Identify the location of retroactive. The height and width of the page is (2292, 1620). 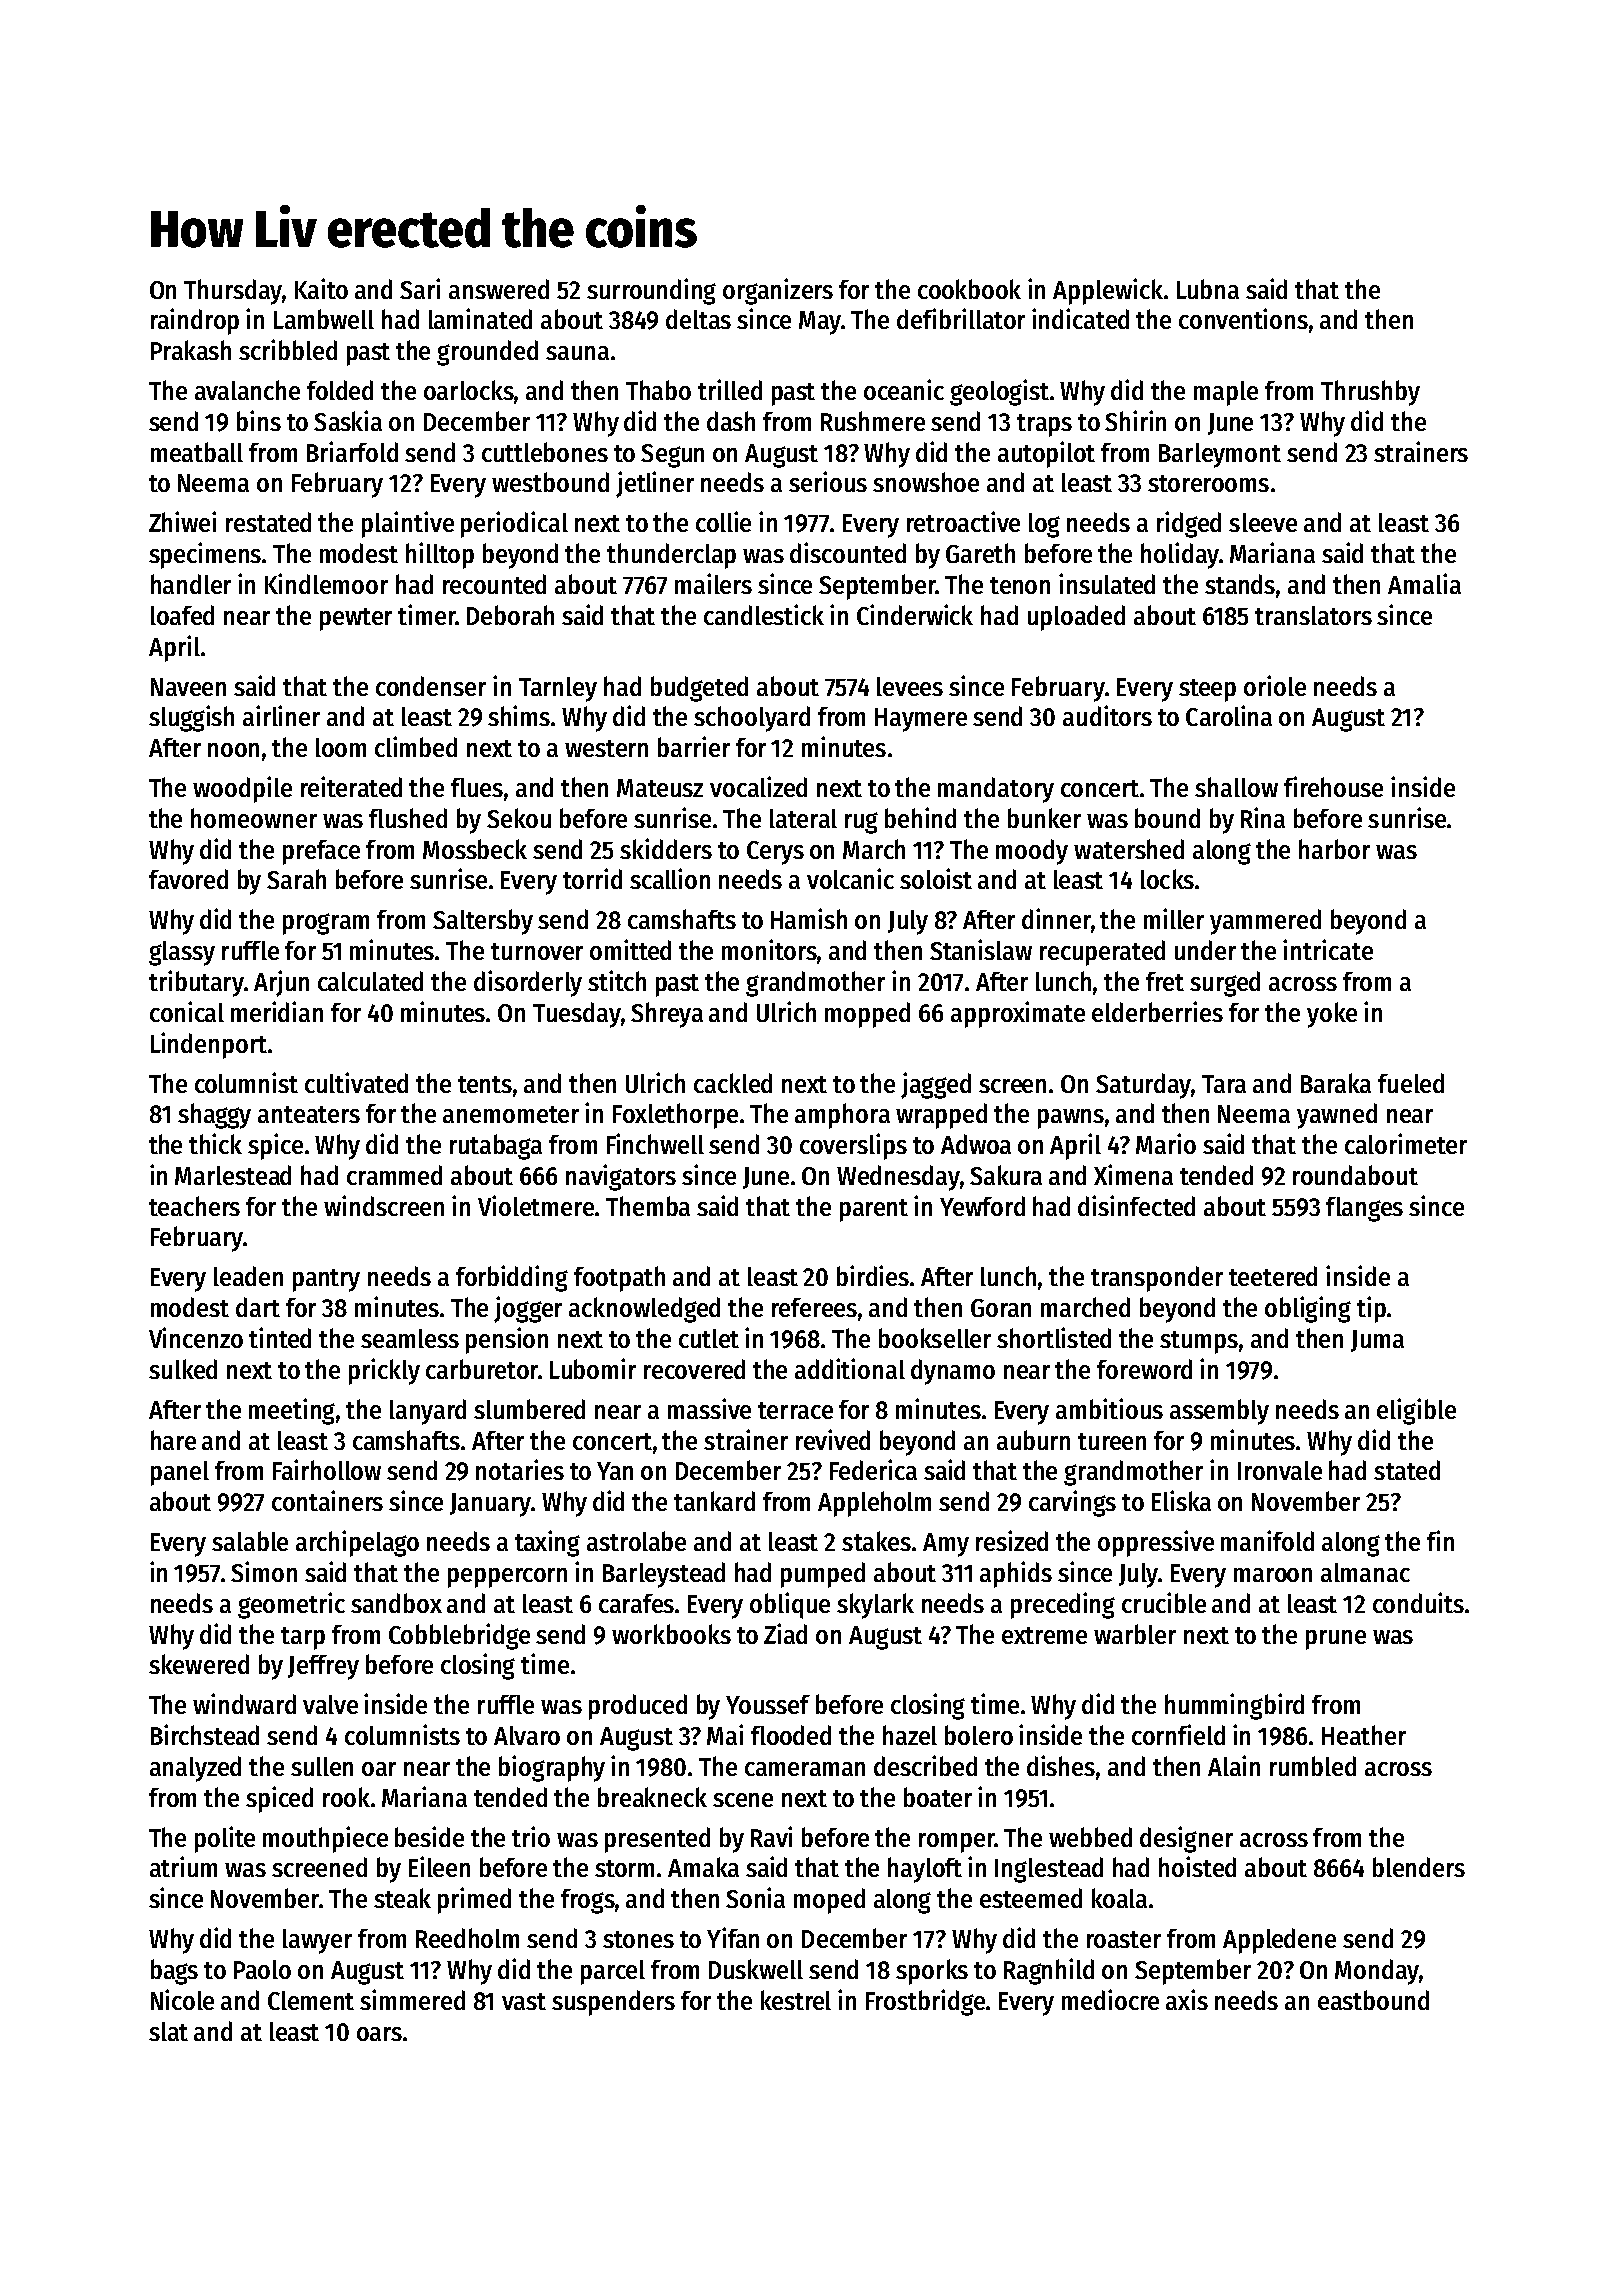
(963, 521).
